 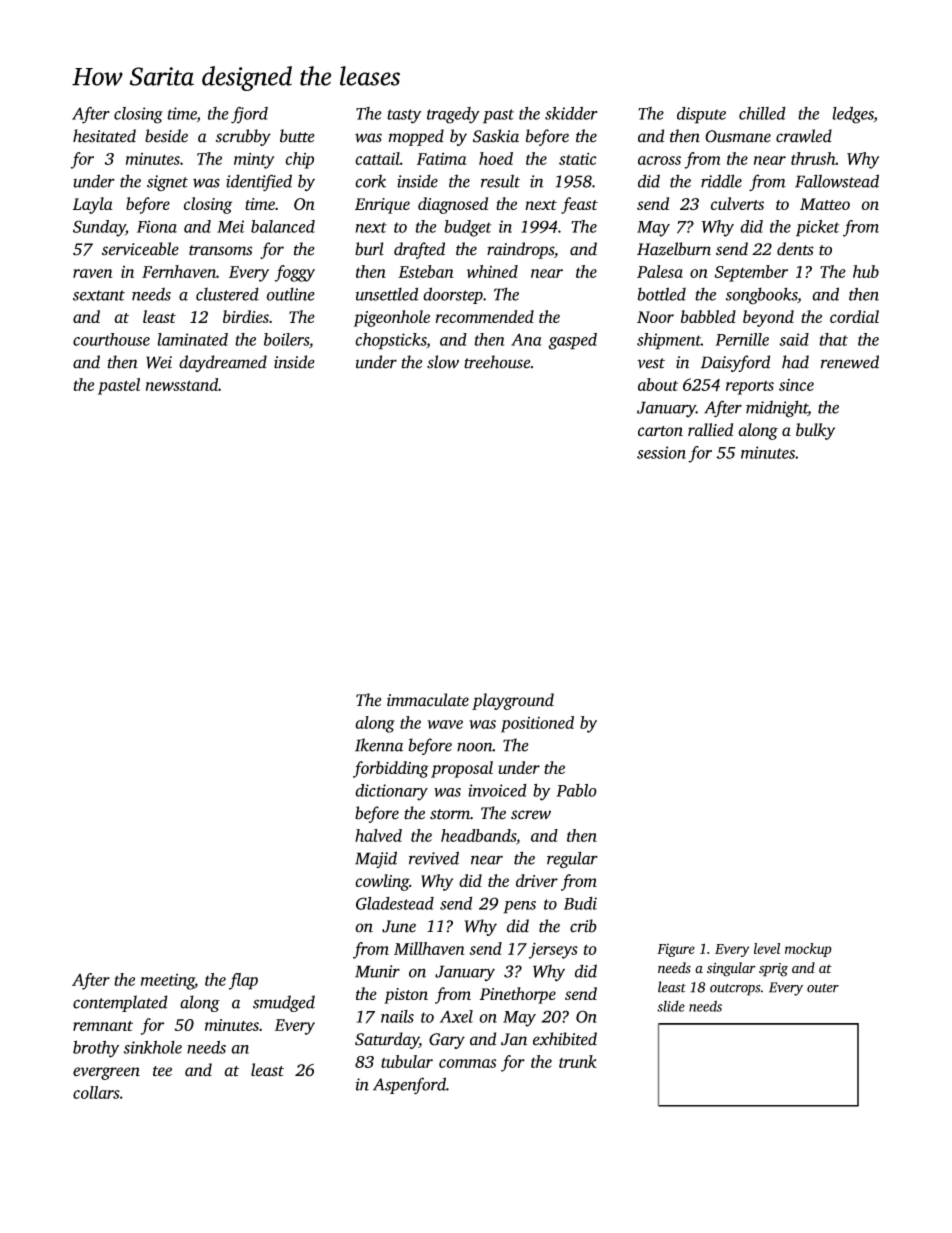 I want to click on newsstand, so click(x=182, y=384).
